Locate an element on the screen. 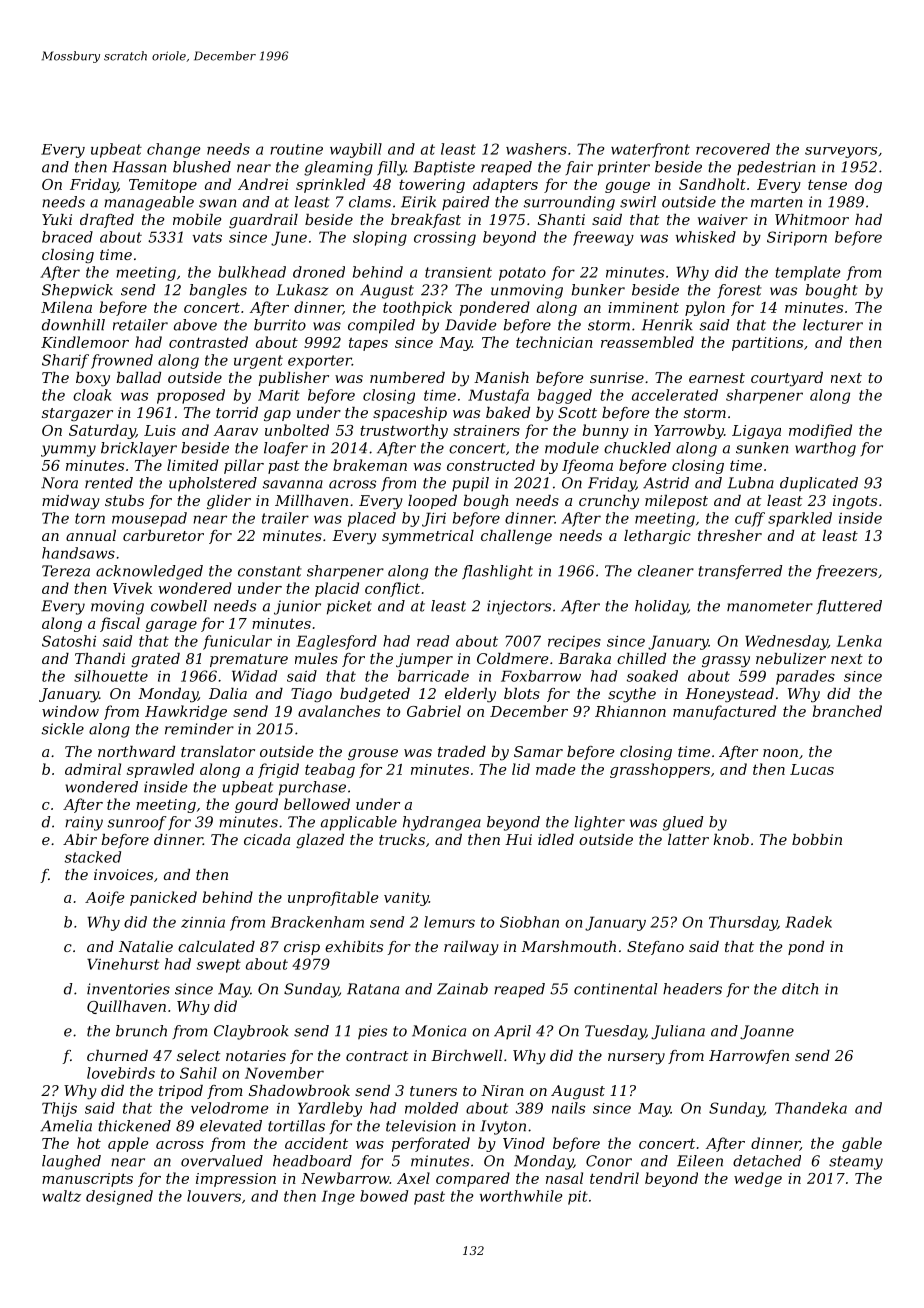  worthwhile is located at coordinates (521, 1196).
